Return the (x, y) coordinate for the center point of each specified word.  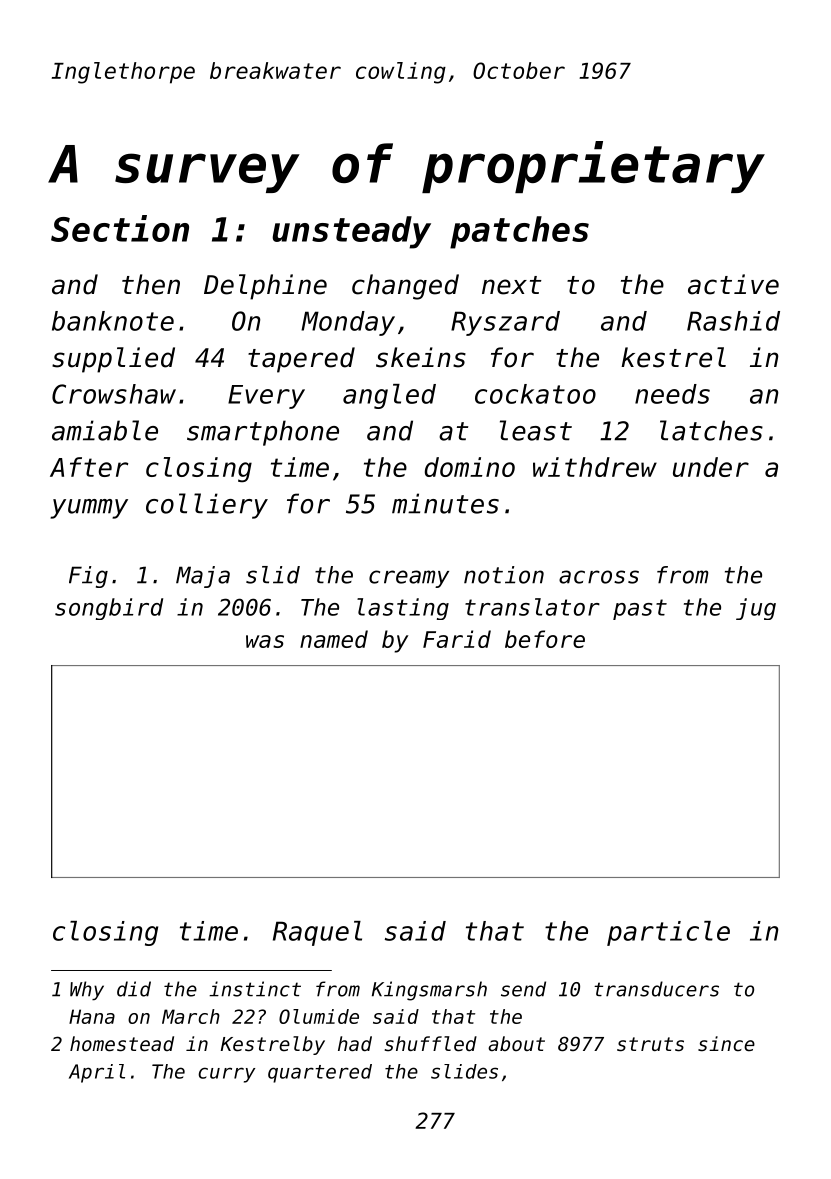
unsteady (351, 232)
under (711, 467)
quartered (320, 1073)
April (97, 1073)
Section (120, 228)
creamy (409, 579)
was (265, 641)
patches (519, 232)
